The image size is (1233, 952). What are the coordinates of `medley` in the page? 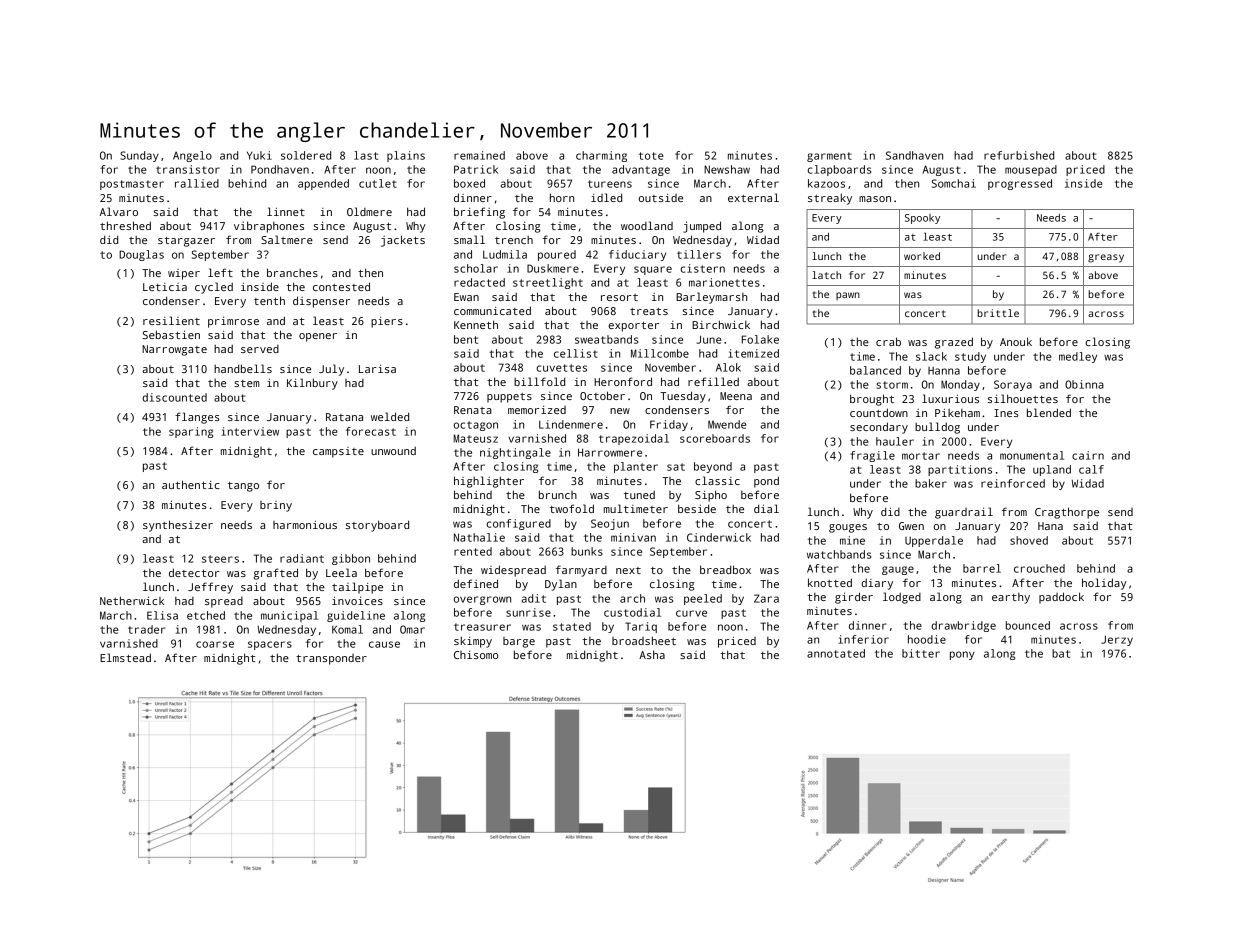 It's located at (1078, 357).
